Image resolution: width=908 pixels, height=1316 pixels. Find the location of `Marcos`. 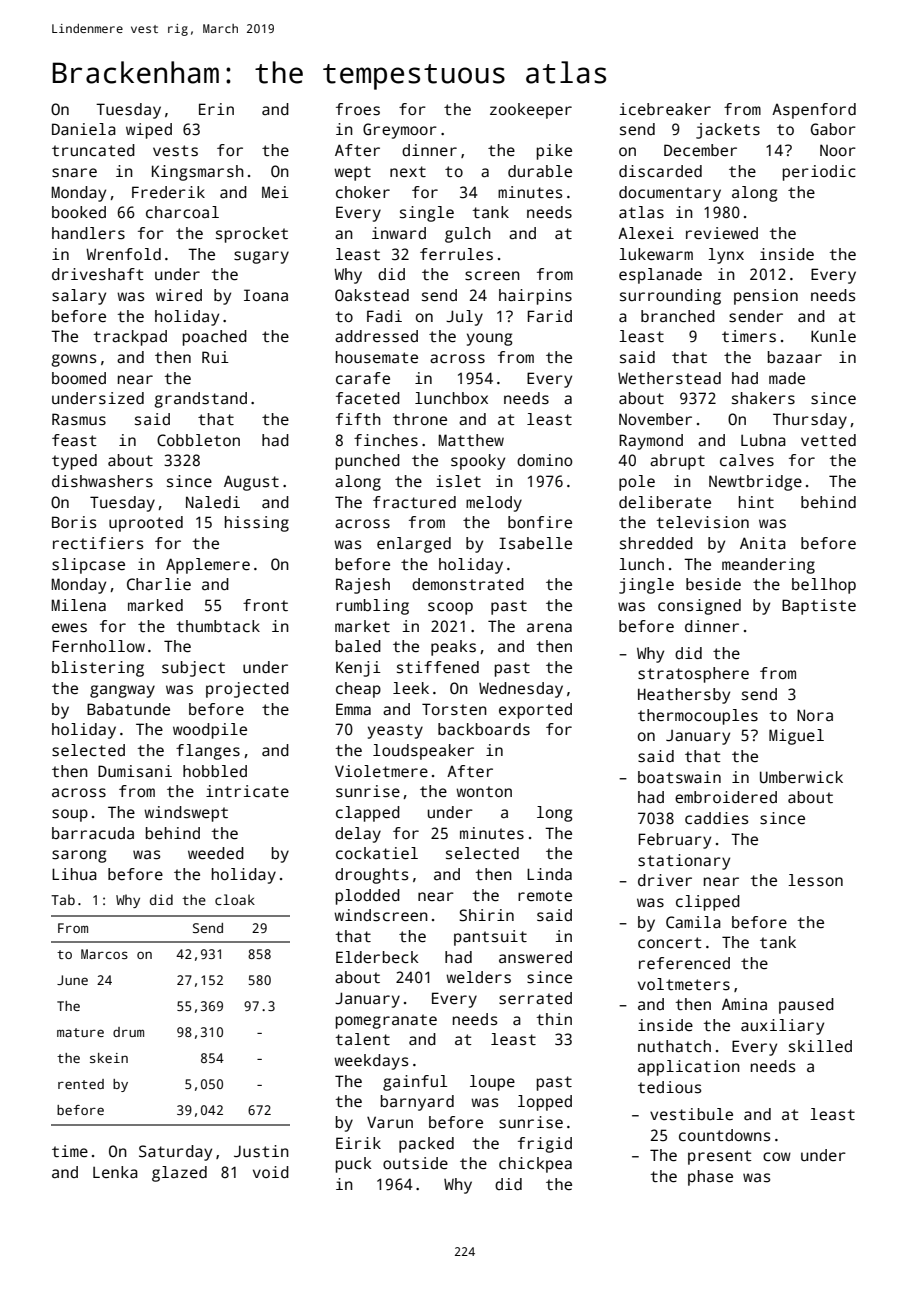

Marcos is located at coordinates (104, 954).
